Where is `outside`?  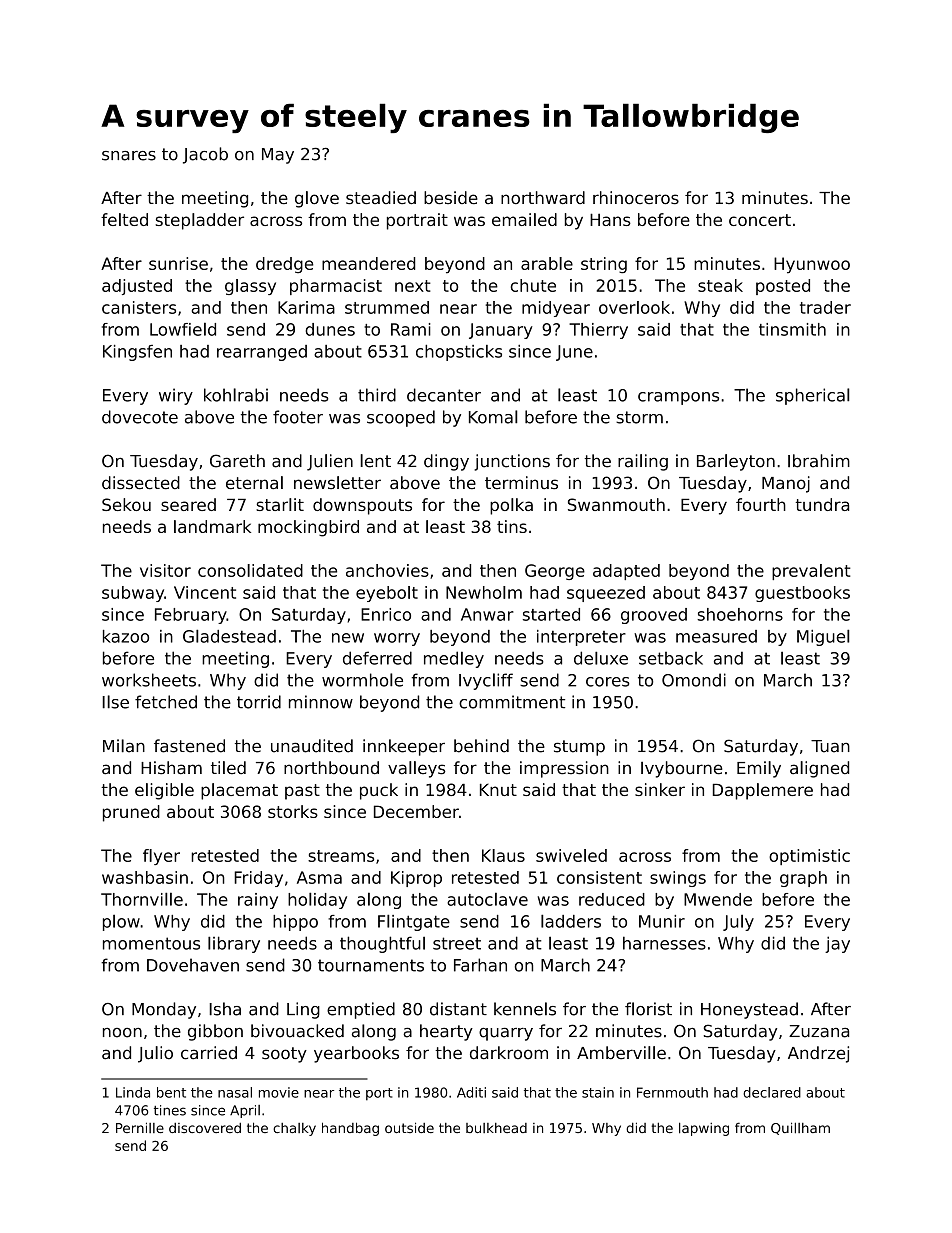
outside is located at coordinates (409, 1127).
